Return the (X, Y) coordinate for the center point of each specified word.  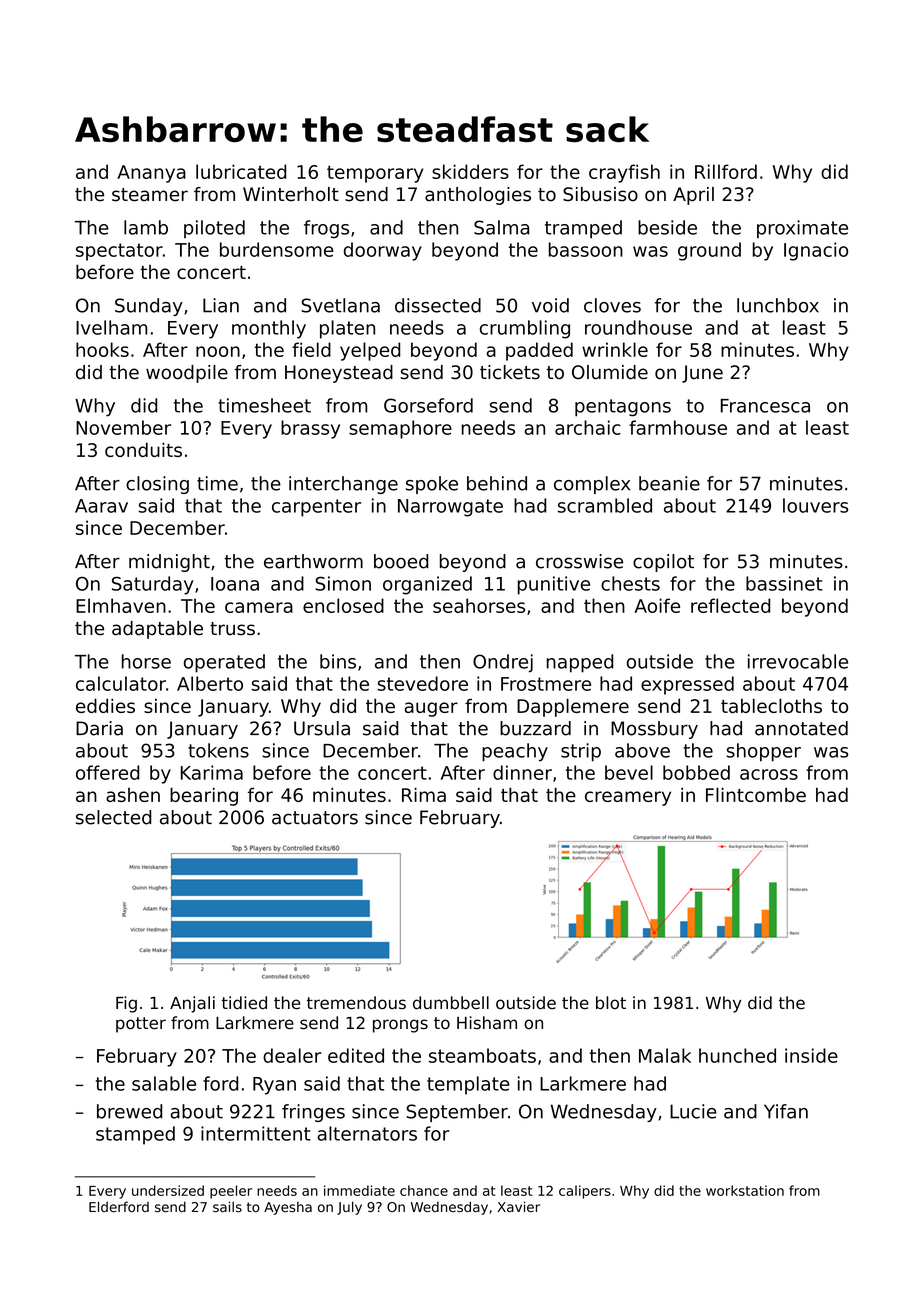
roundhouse (638, 327)
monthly (269, 329)
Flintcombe (756, 794)
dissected (438, 305)
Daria (99, 728)
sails (227, 1207)
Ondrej (503, 663)
